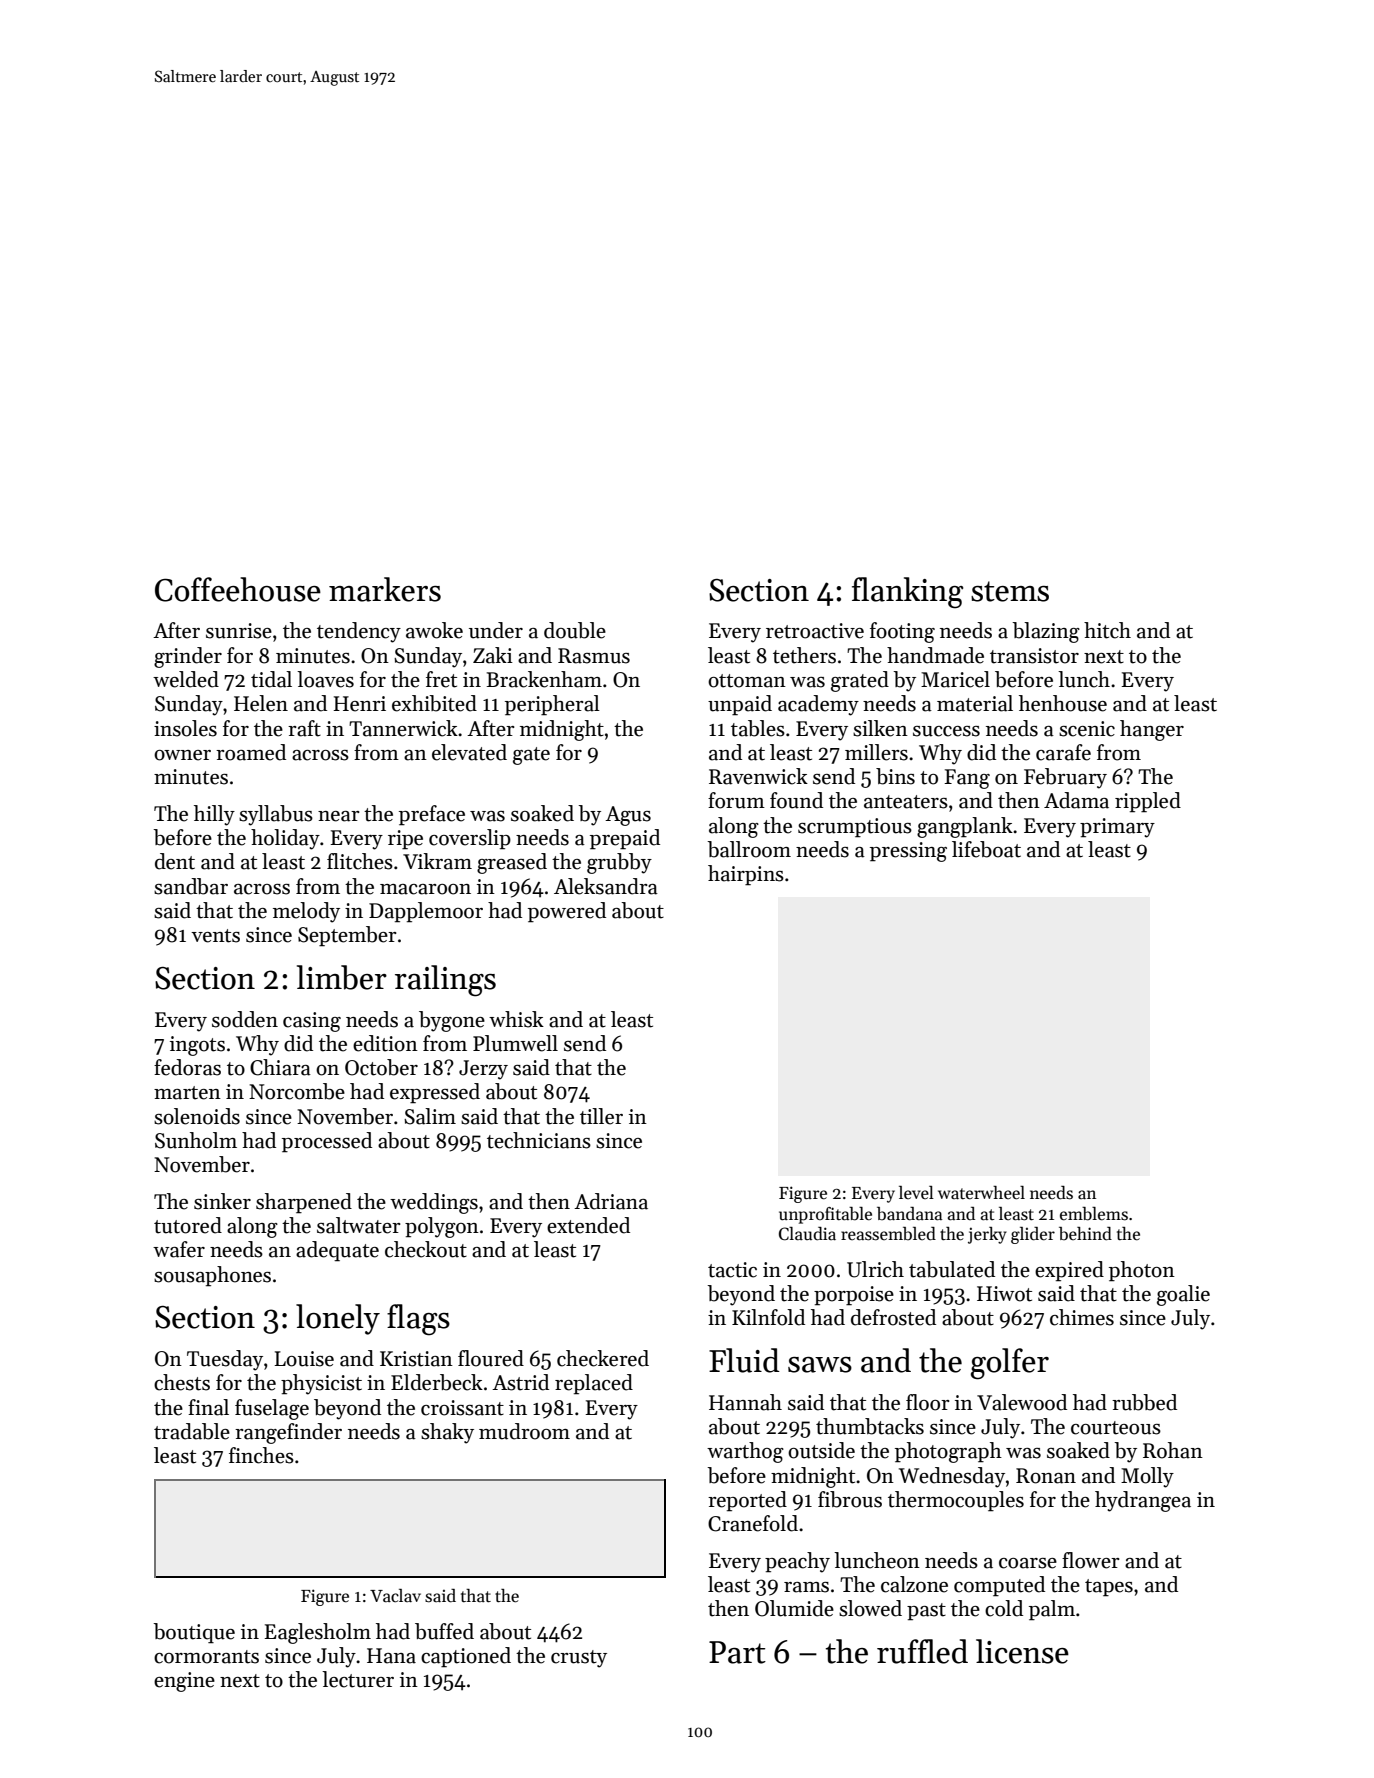  I want to click on Astrid, so click(520, 1382).
